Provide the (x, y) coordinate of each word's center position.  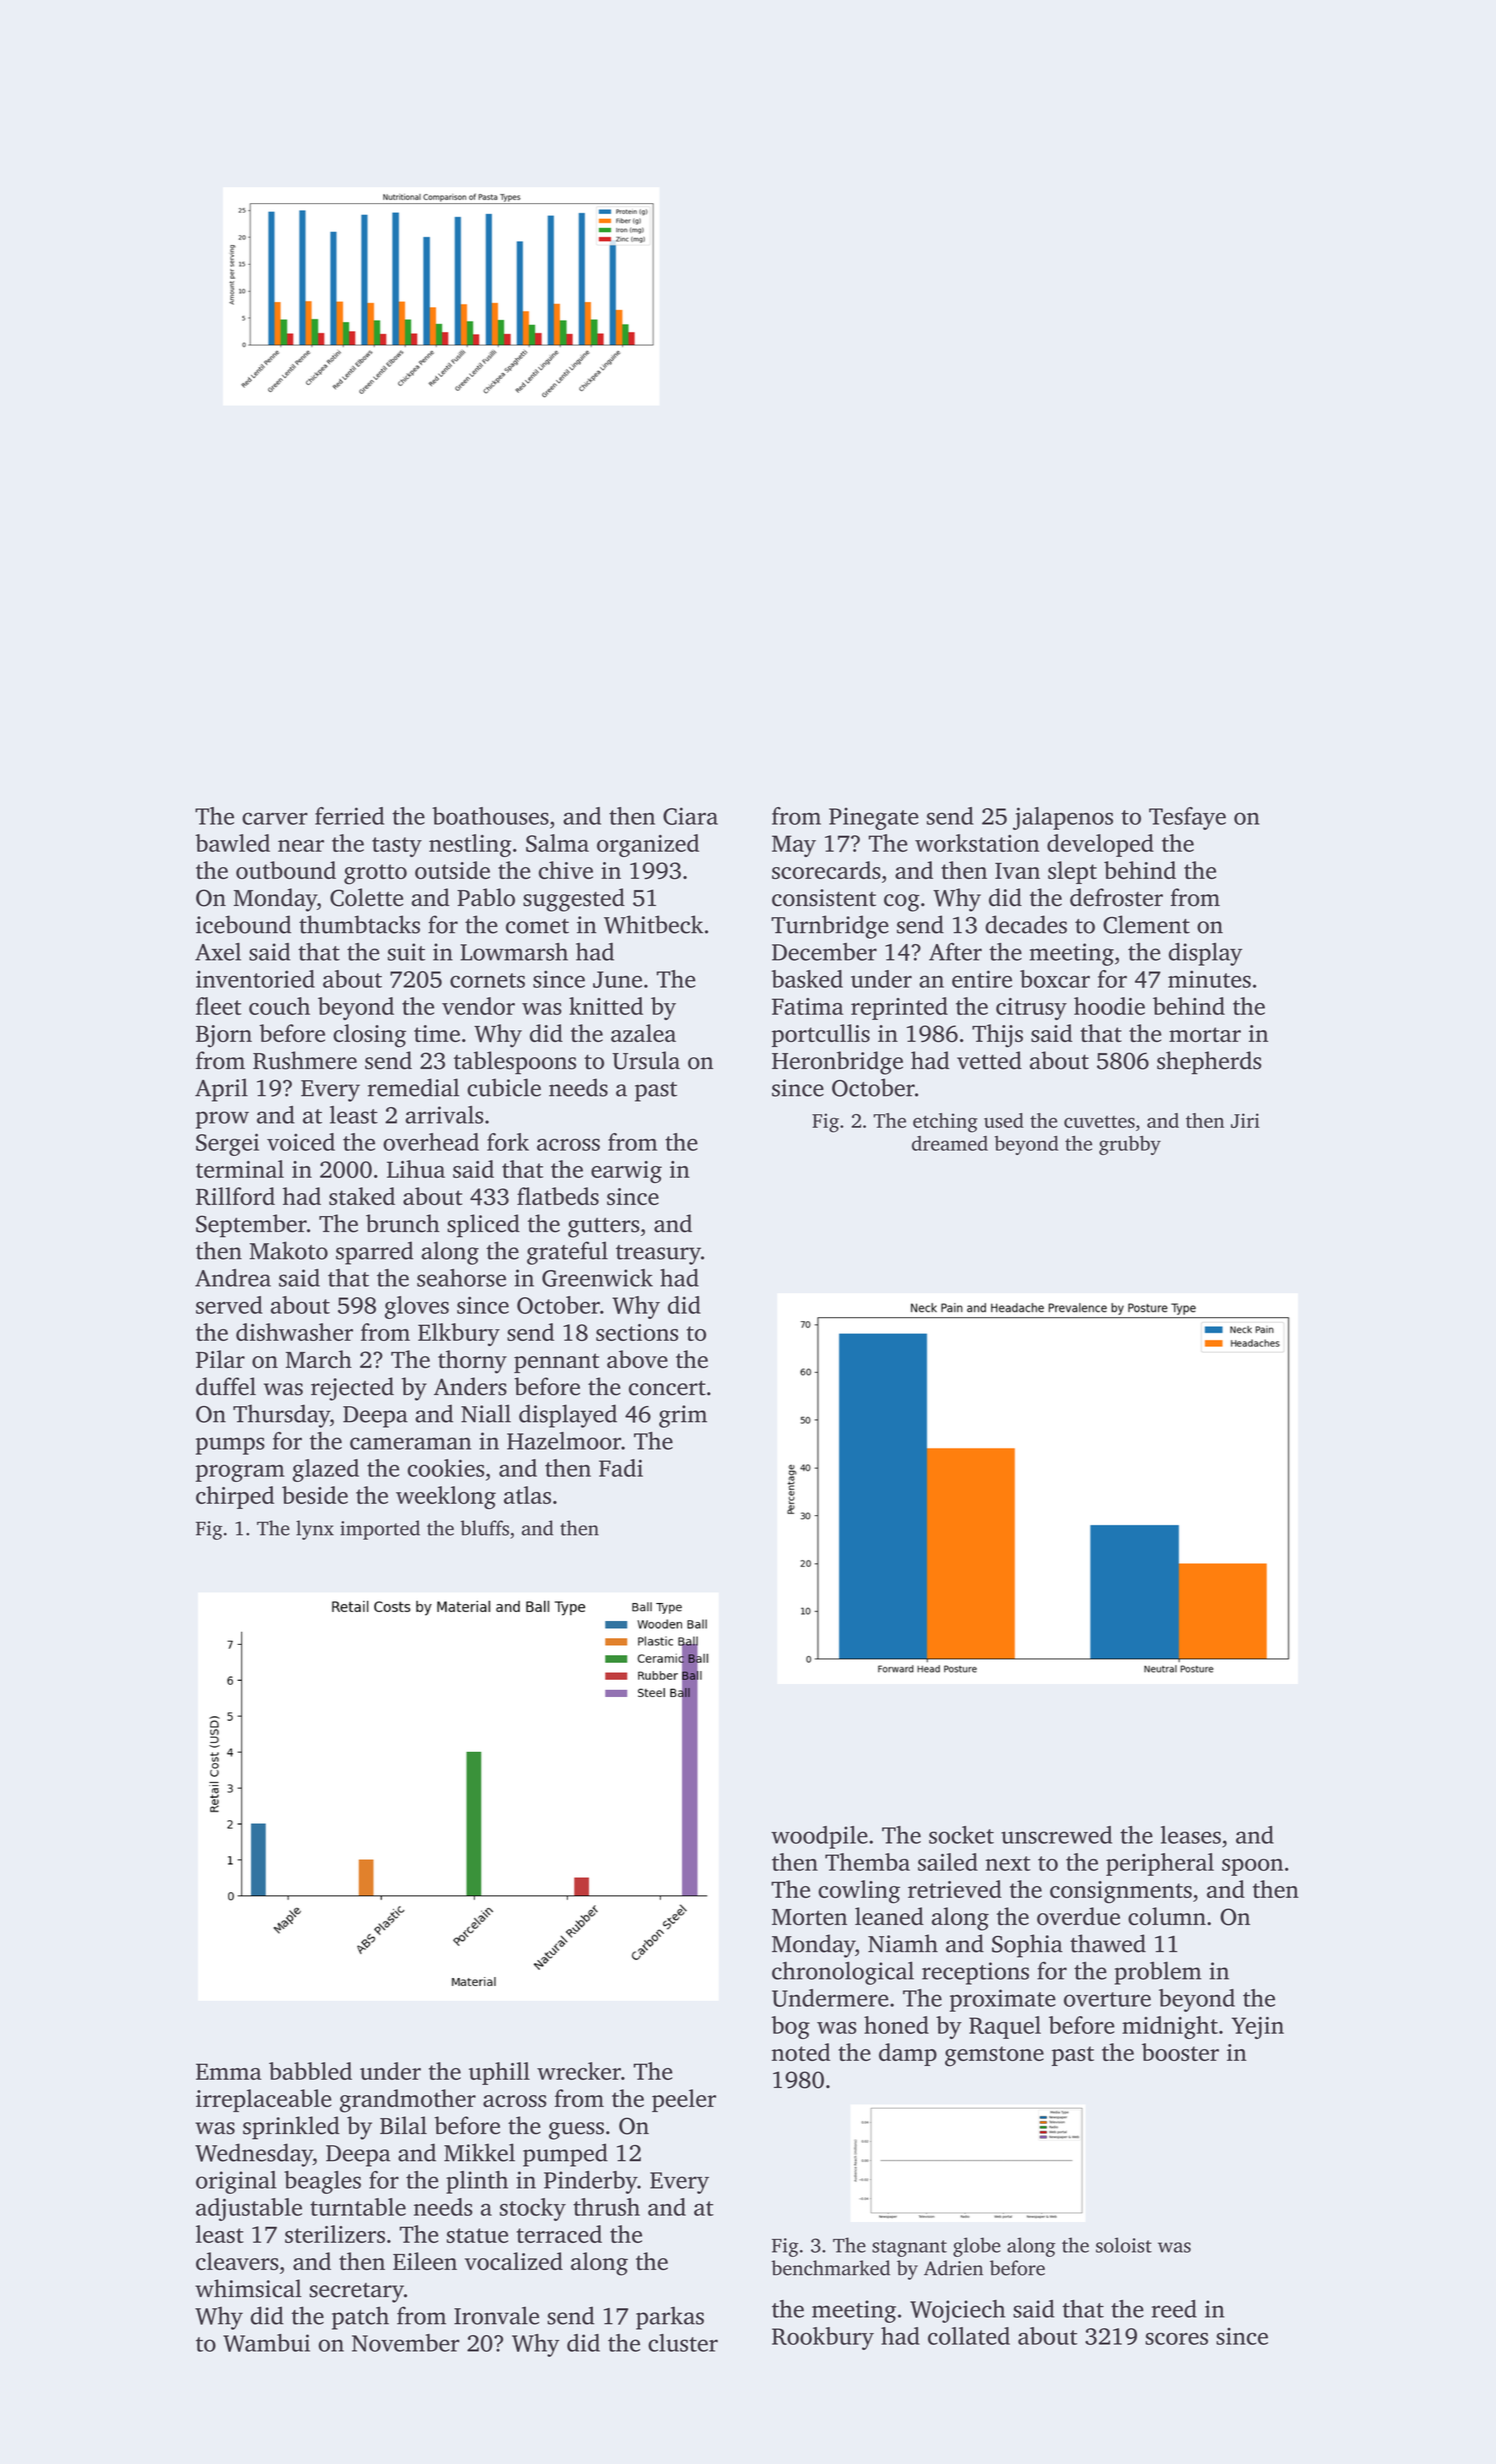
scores (1176, 2338)
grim (683, 1416)
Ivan (1017, 871)
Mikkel (479, 2152)
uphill (499, 2073)
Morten (809, 1917)
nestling (470, 845)
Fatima (808, 1006)
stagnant (909, 2248)
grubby (1130, 1145)
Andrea (233, 1278)
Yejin (1258, 2028)
